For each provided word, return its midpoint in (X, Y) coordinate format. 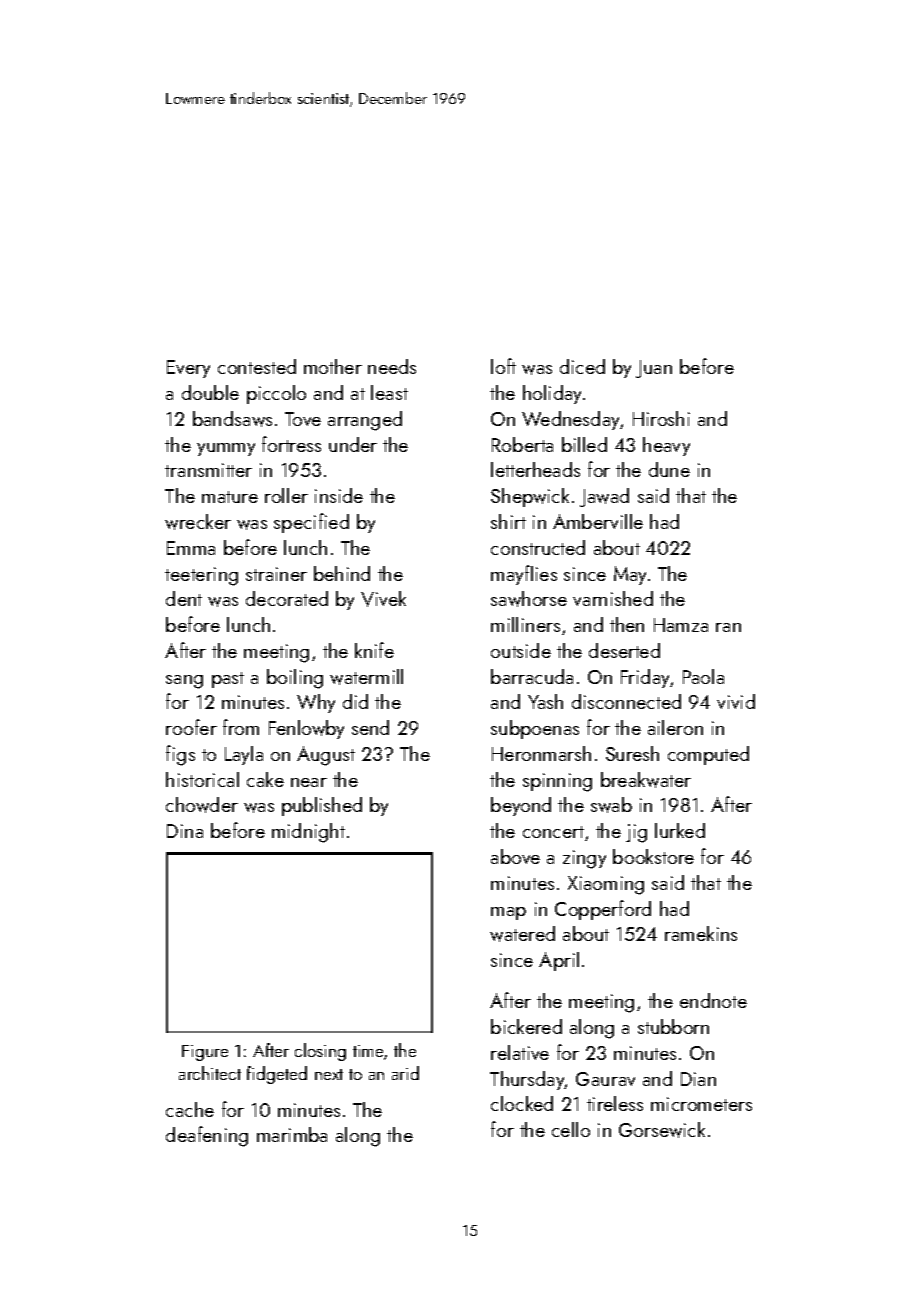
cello (571, 1129)
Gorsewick (662, 1130)
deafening (207, 1136)
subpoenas (535, 729)
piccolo (276, 394)
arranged (365, 421)
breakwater (646, 780)
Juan (654, 369)
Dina (185, 831)
